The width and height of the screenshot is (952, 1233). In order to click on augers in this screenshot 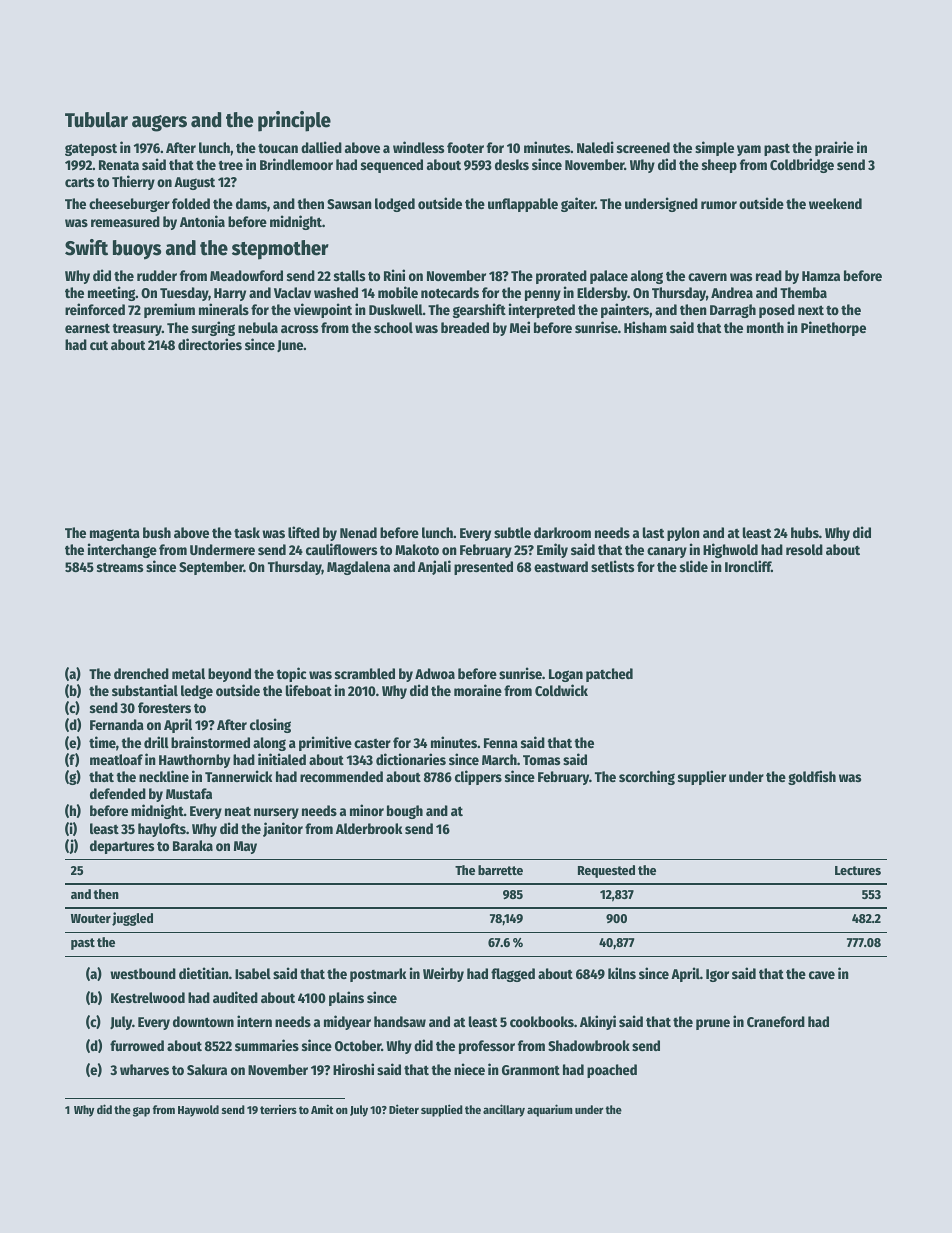, I will do `click(159, 123)`.
